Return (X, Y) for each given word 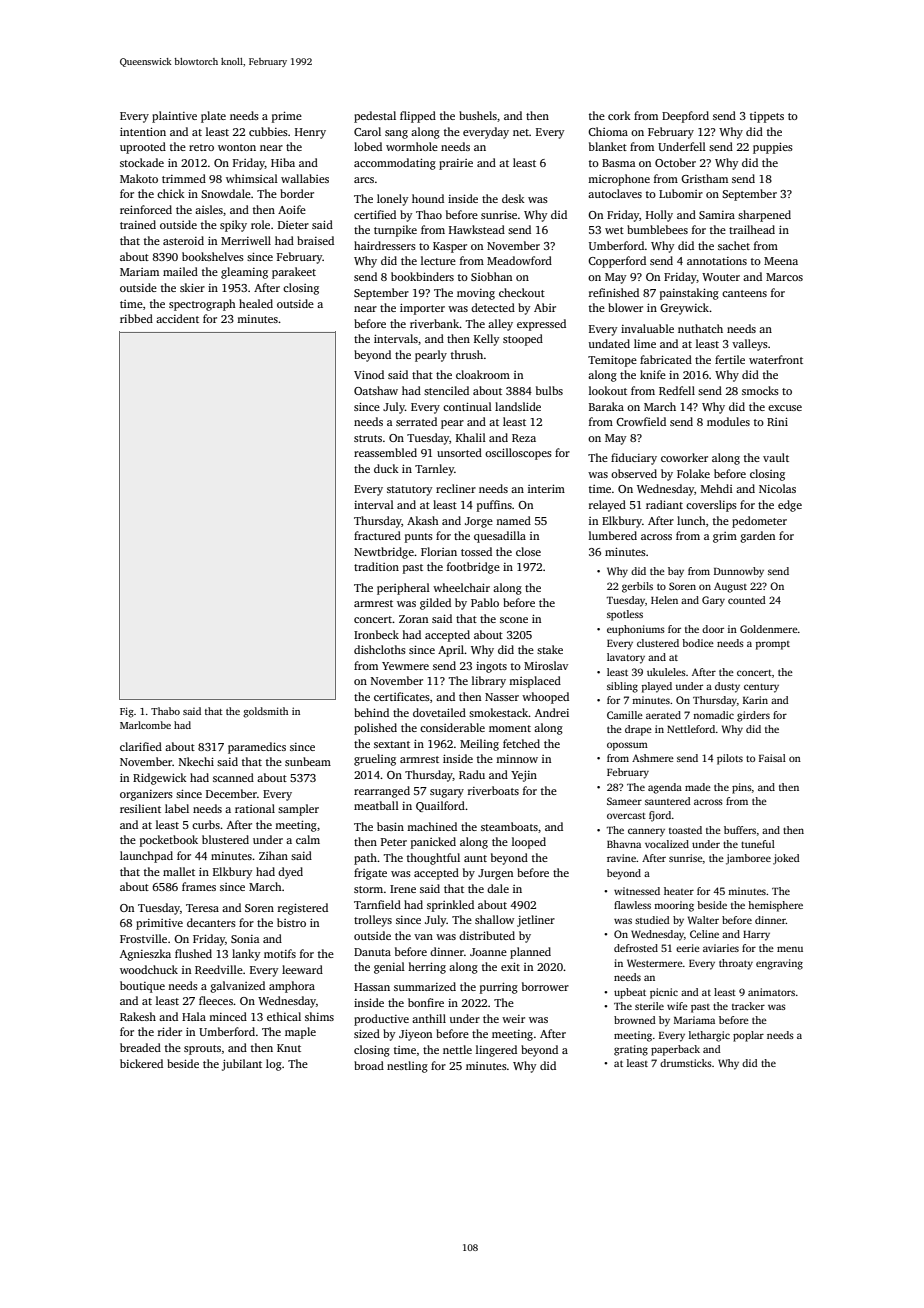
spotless (625, 615)
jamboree (748, 859)
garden (757, 537)
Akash (423, 520)
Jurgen (495, 874)
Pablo (485, 602)
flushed (193, 953)
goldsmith (265, 712)
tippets (767, 117)
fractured (377, 535)
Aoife (292, 209)
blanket (608, 146)
